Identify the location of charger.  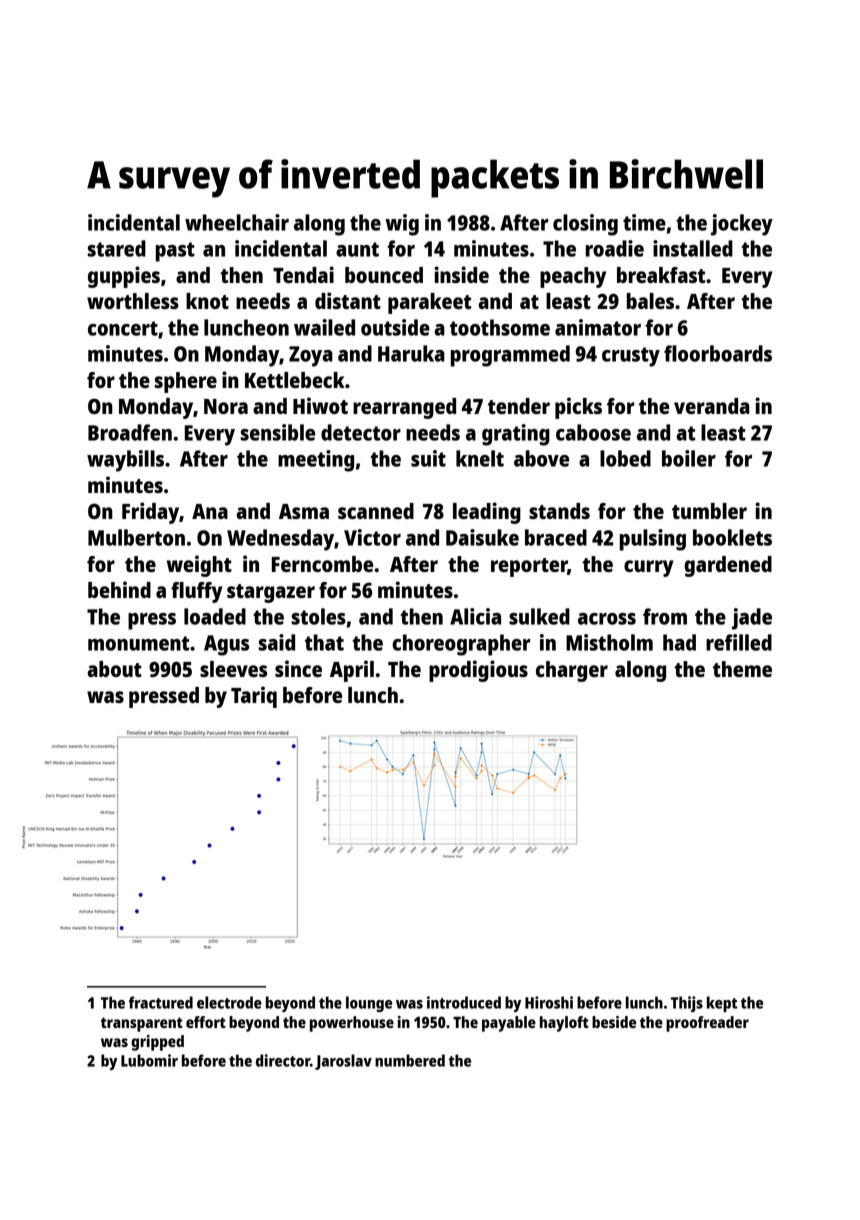
(572, 671).
